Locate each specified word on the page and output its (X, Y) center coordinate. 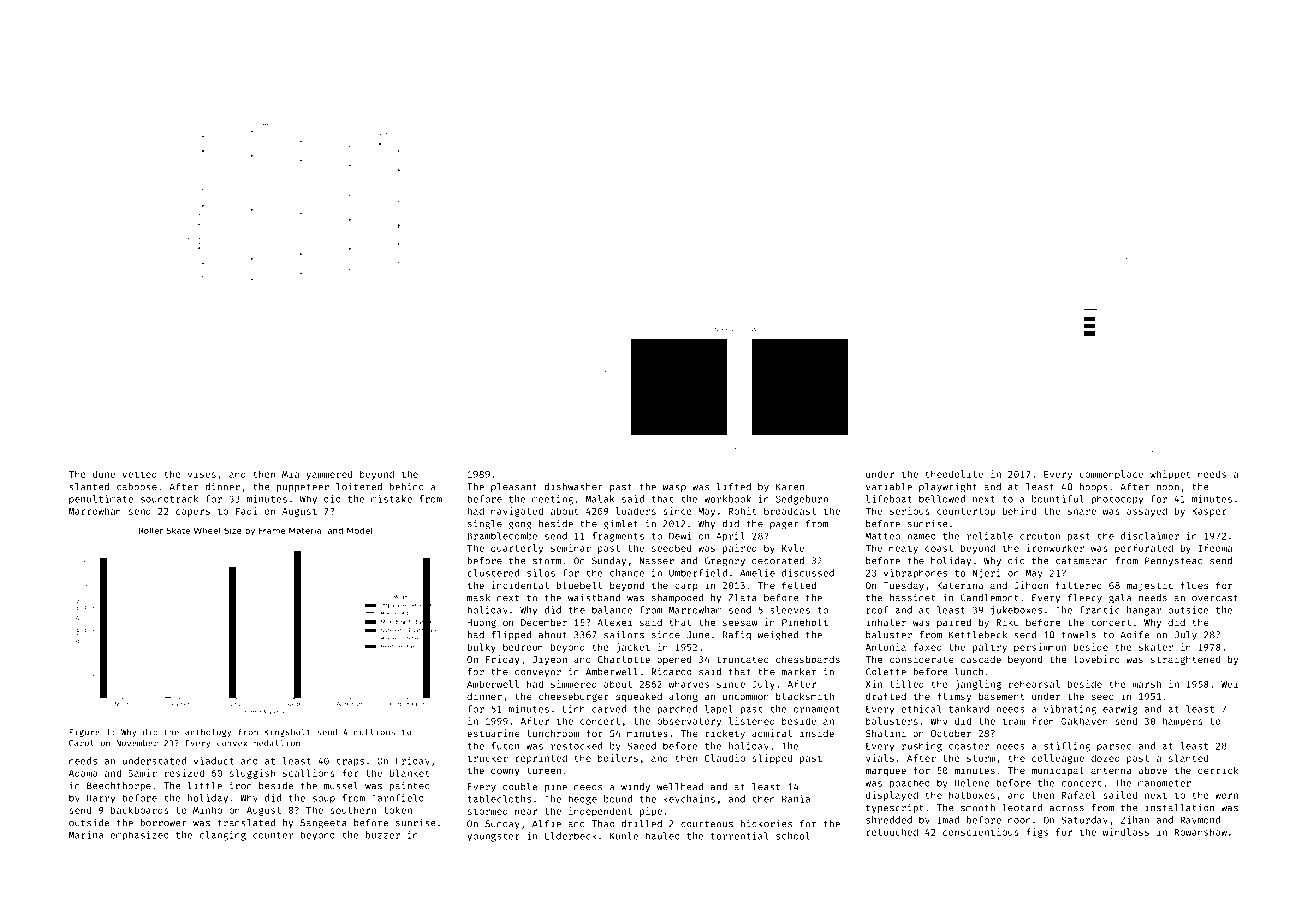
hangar (1144, 611)
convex (232, 744)
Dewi (680, 536)
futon (505, 746)
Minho (207, 810)
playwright (948, 488)
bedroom (523, 647)
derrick (1218, 770)
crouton (1040, 536)
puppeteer (303, 488)
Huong (481, 623)
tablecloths (499, 799)
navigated (517, 512)
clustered (493, 573)
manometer (1164, 783)
